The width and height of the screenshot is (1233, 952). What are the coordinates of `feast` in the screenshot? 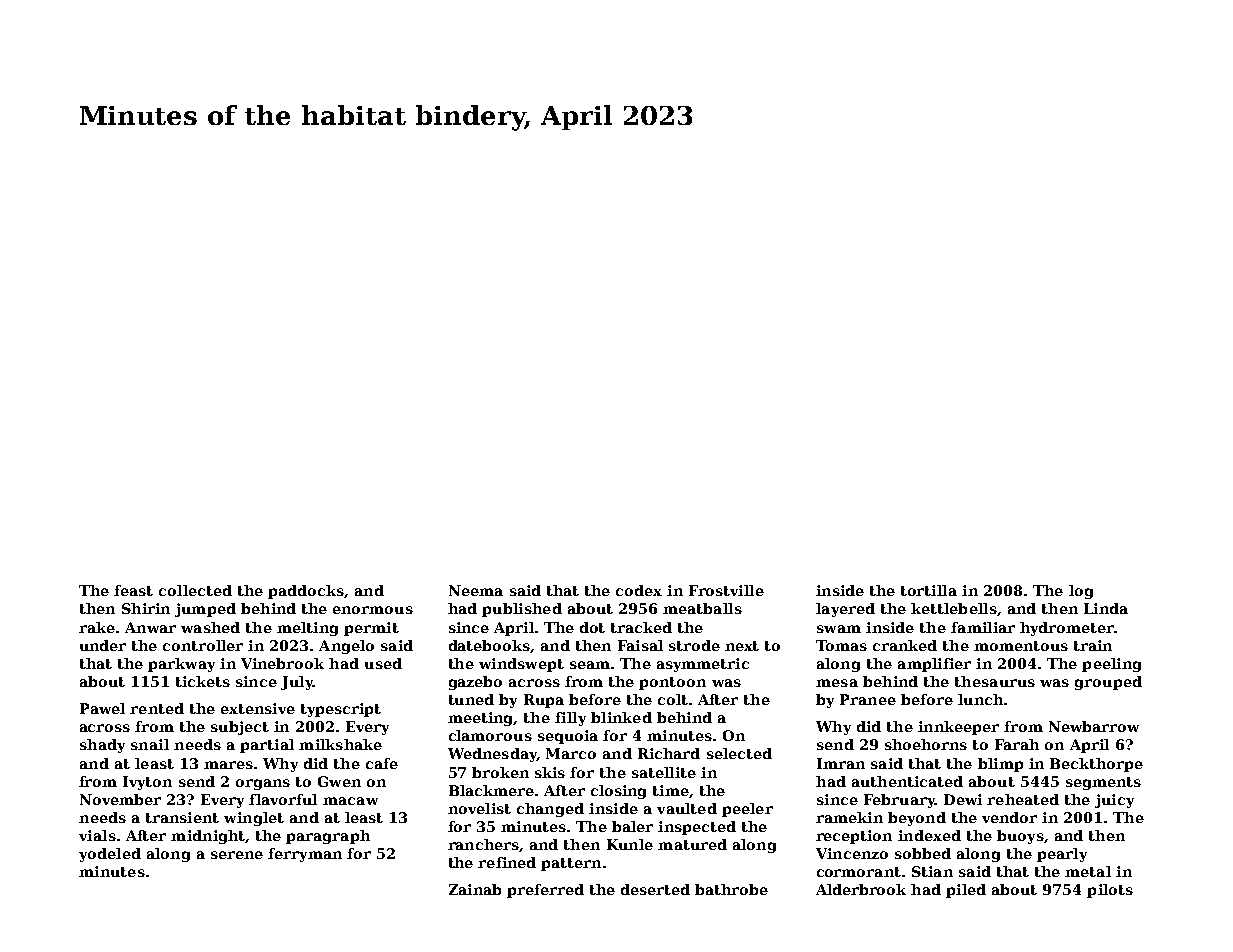 It's located at (133, 590).
